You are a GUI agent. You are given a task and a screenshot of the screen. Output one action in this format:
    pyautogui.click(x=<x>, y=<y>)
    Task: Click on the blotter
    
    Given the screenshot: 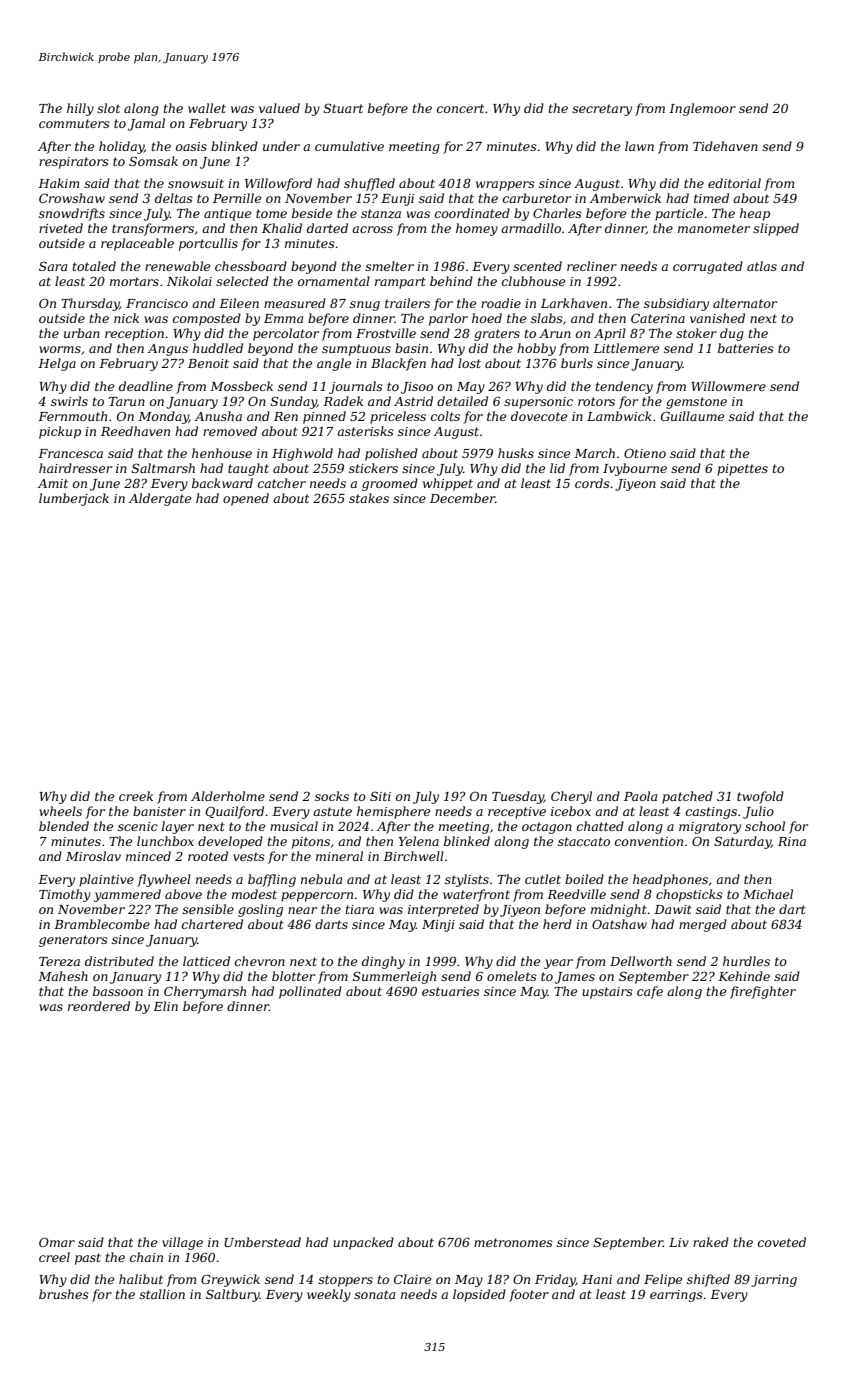 What is the action you would take?
    pyautogui.click(x=293, y=976)
